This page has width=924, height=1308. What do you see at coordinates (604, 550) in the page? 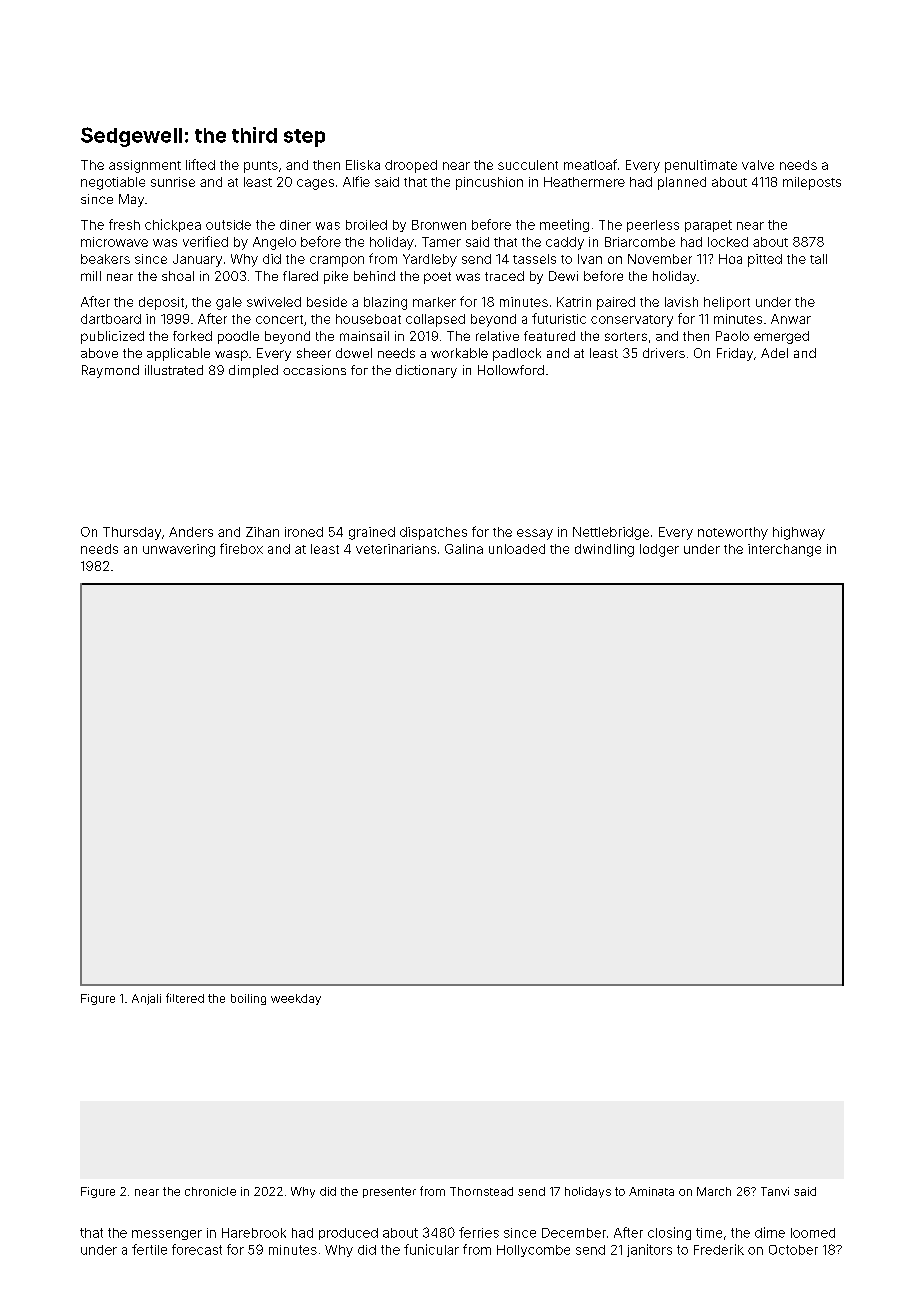
I see `dwindling` at bounding box center [604, 550].
